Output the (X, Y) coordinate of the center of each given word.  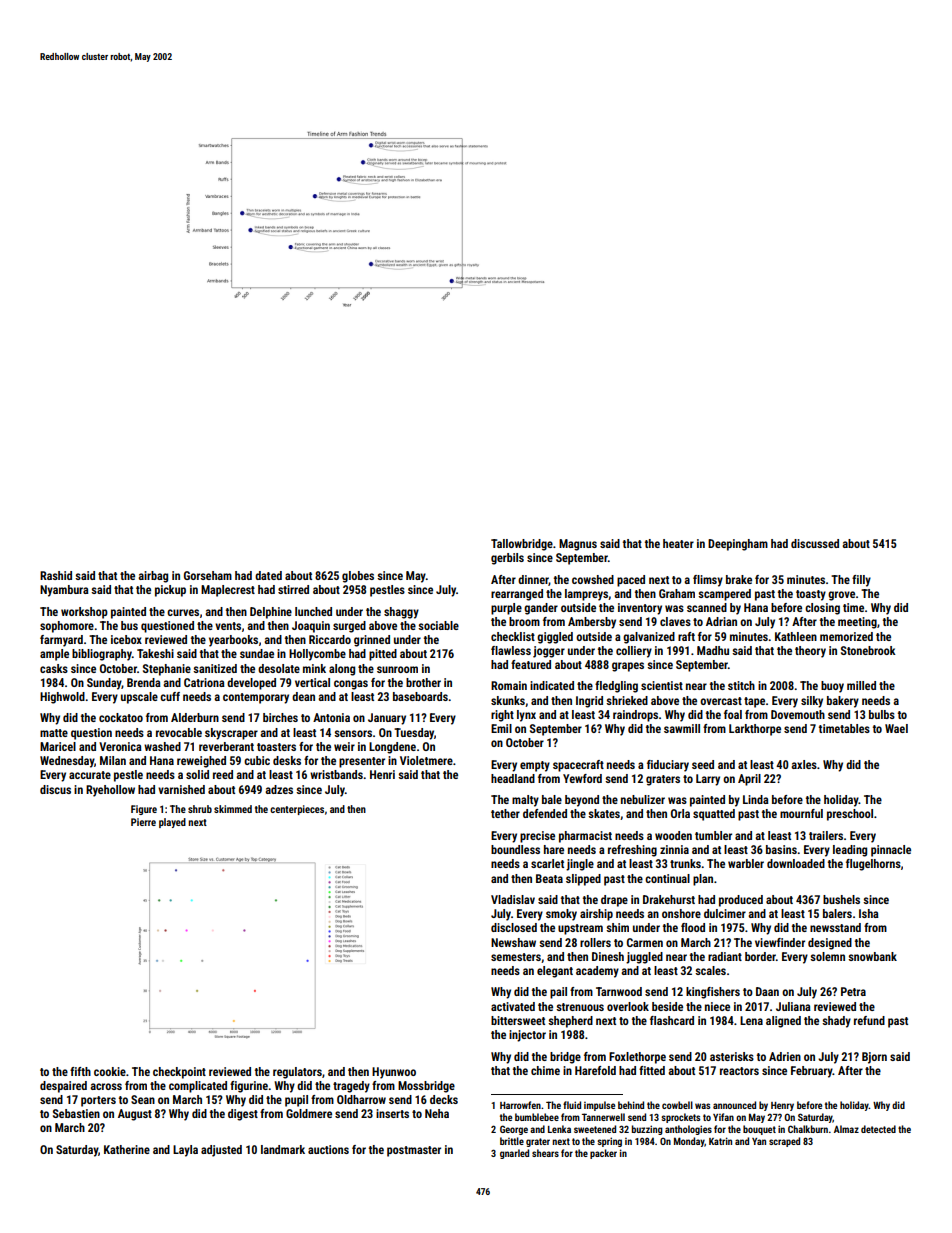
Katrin (720, 1141)
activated (513, 1006)
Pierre (143, 822)
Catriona (204, 682)
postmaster (414, 1151)
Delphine (271, 613)
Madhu (713, 650)
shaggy (401, 613)
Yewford (582, 778)
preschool (850, 815)
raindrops (635, 716)
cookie (110, 1071)
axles (804, 764)
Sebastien (76, 1113)
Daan (767, 991)
